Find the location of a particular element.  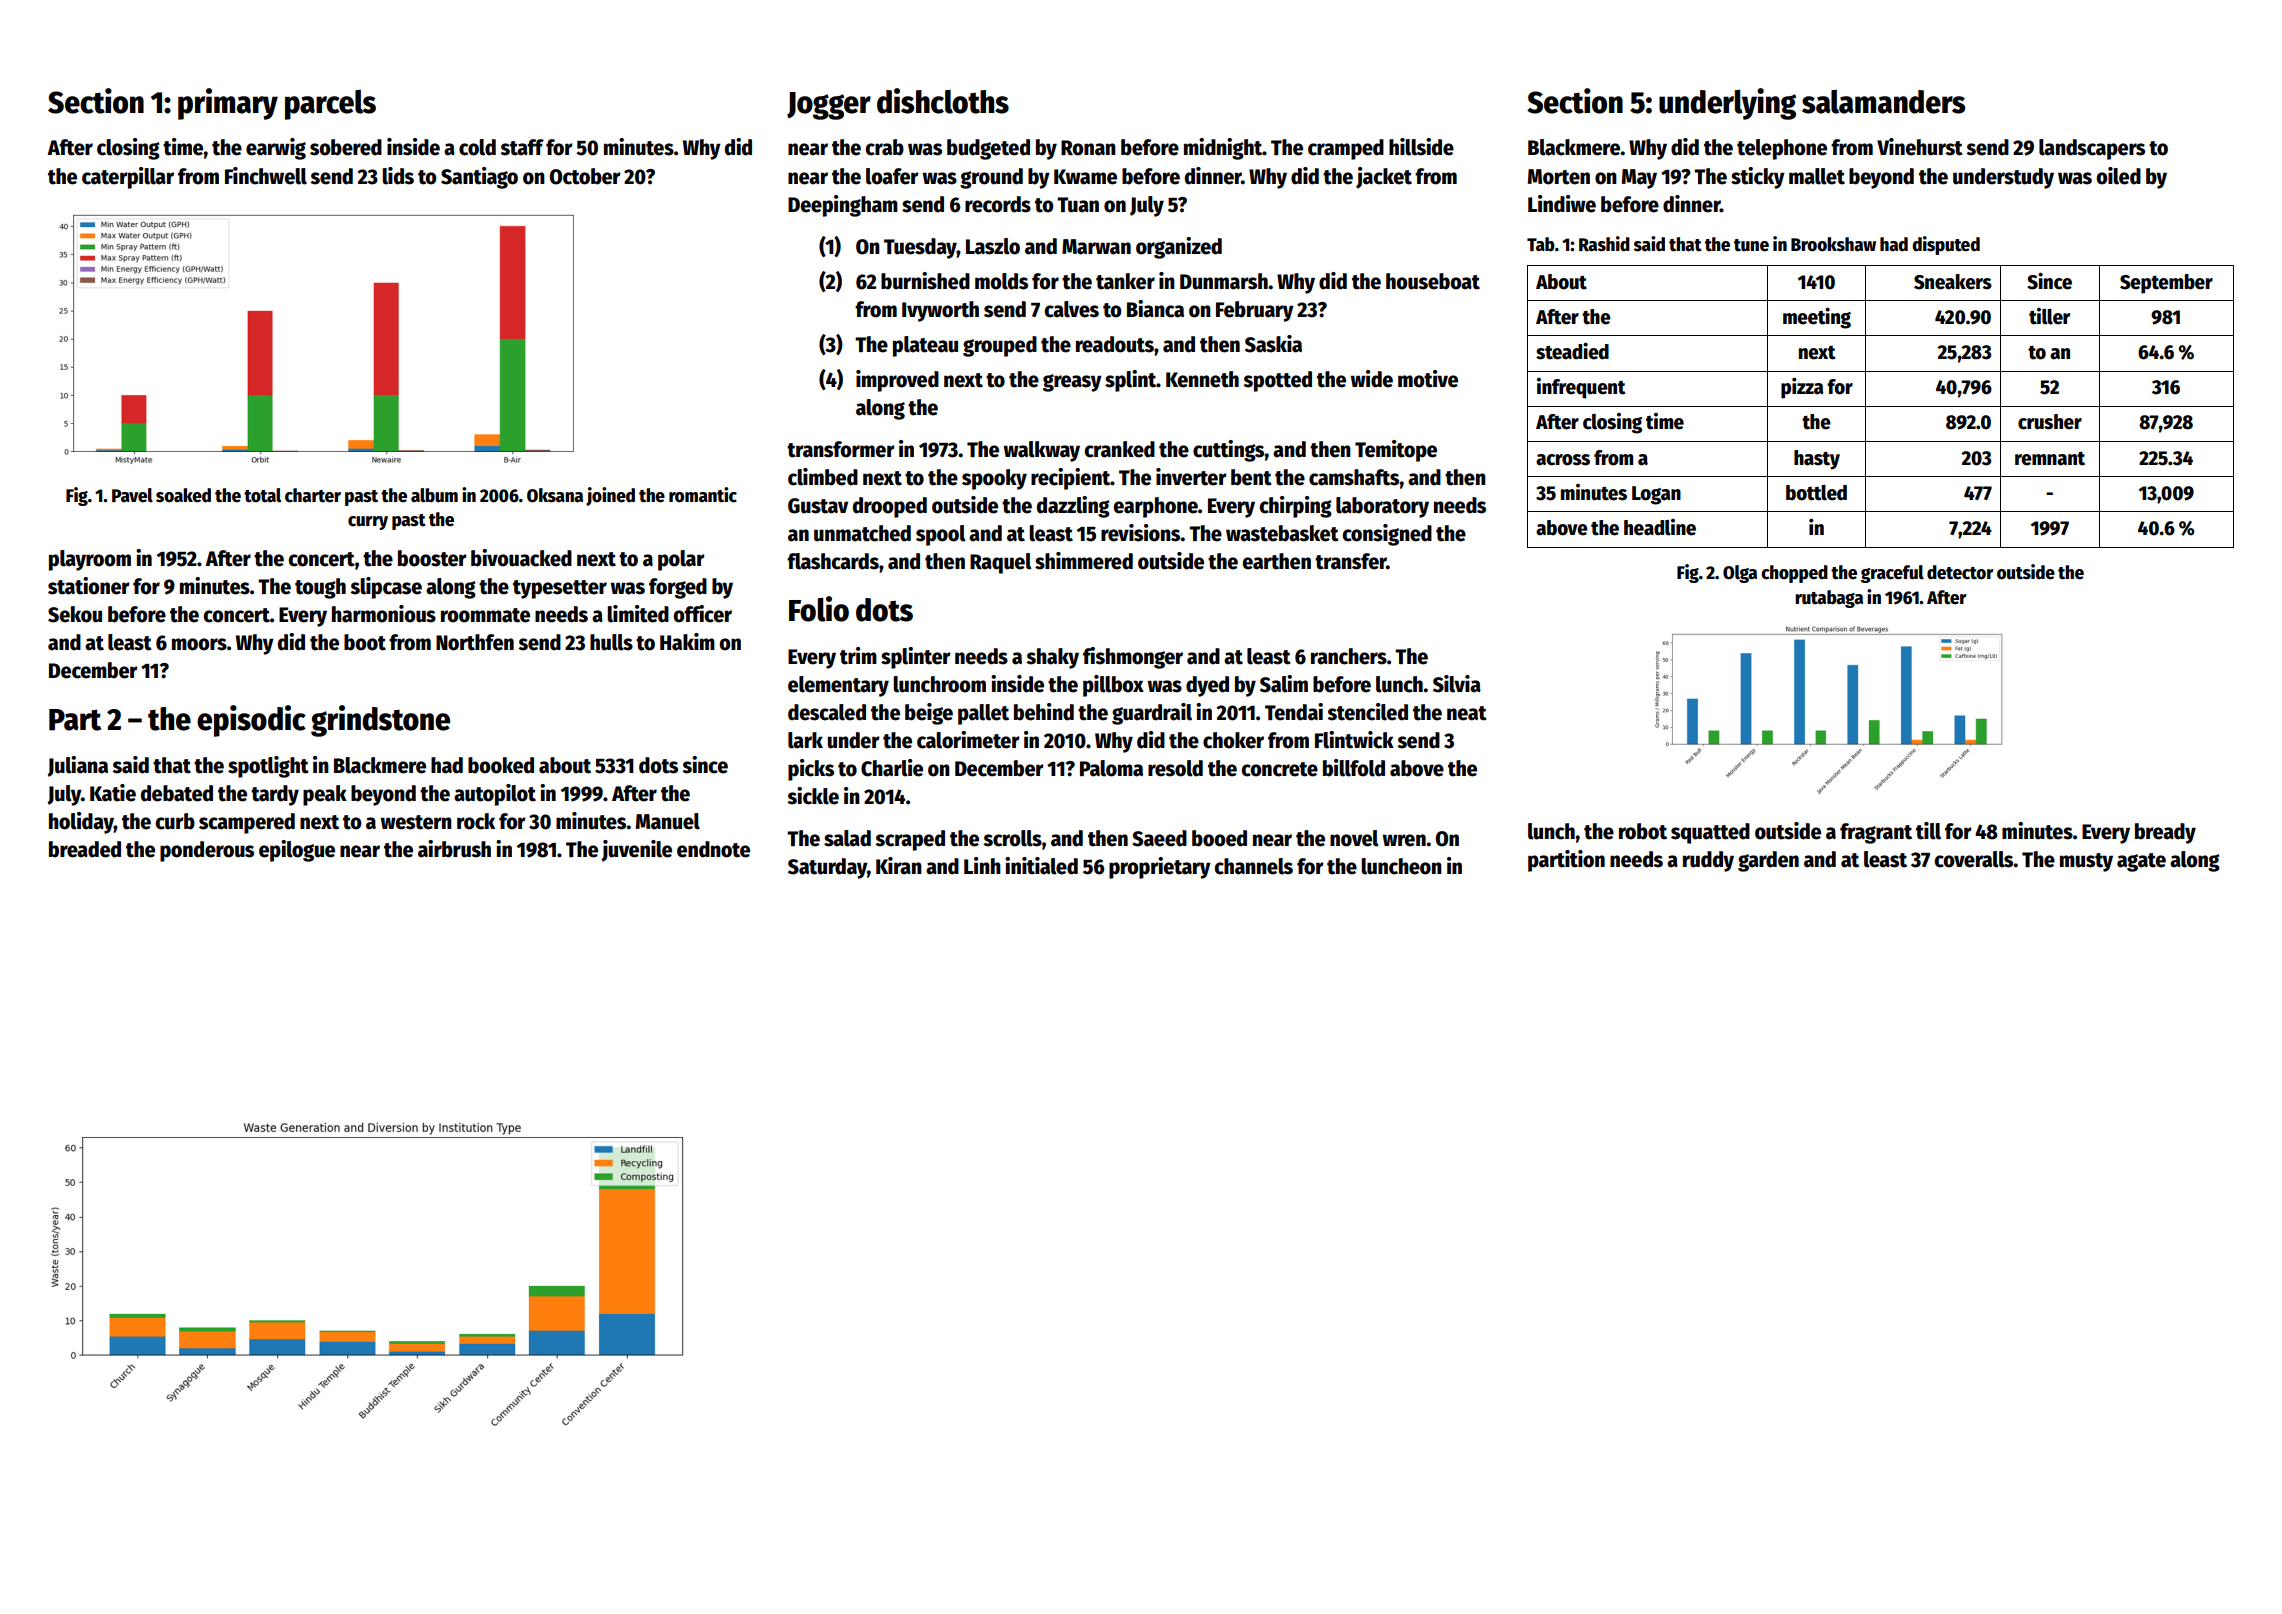

crusher is located at coordinates (2050, 422).
